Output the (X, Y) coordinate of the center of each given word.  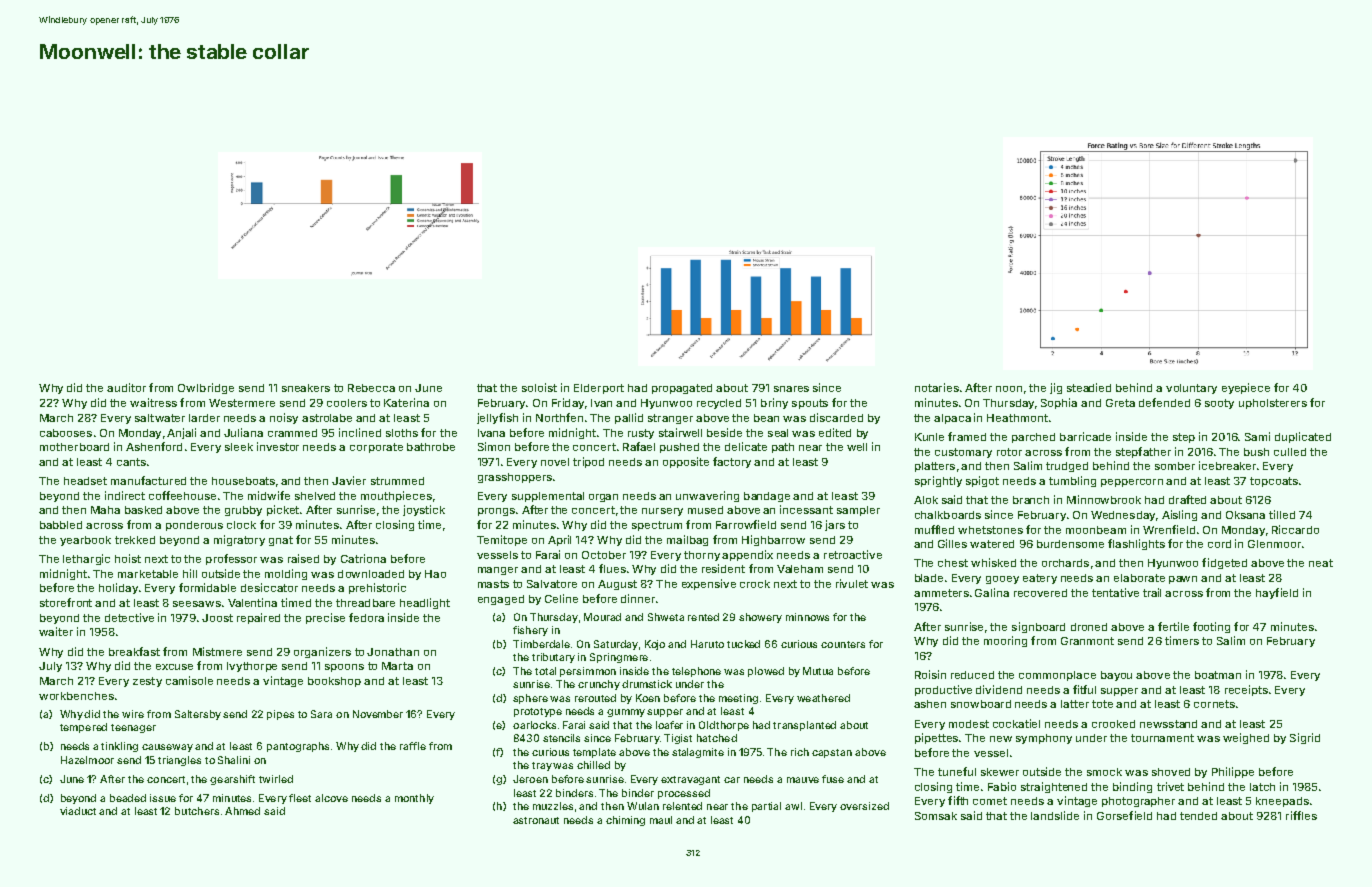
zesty (147, 682)
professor (231, 559)
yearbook (85, 541)
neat (1321, 563)
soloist (539, 387)
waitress (153, 402)
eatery (1040, 579)
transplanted (804, 726)
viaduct (78, 811)
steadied (1089, 387)
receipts (1246, 690)
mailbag (687, 540)
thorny (702, 556)
